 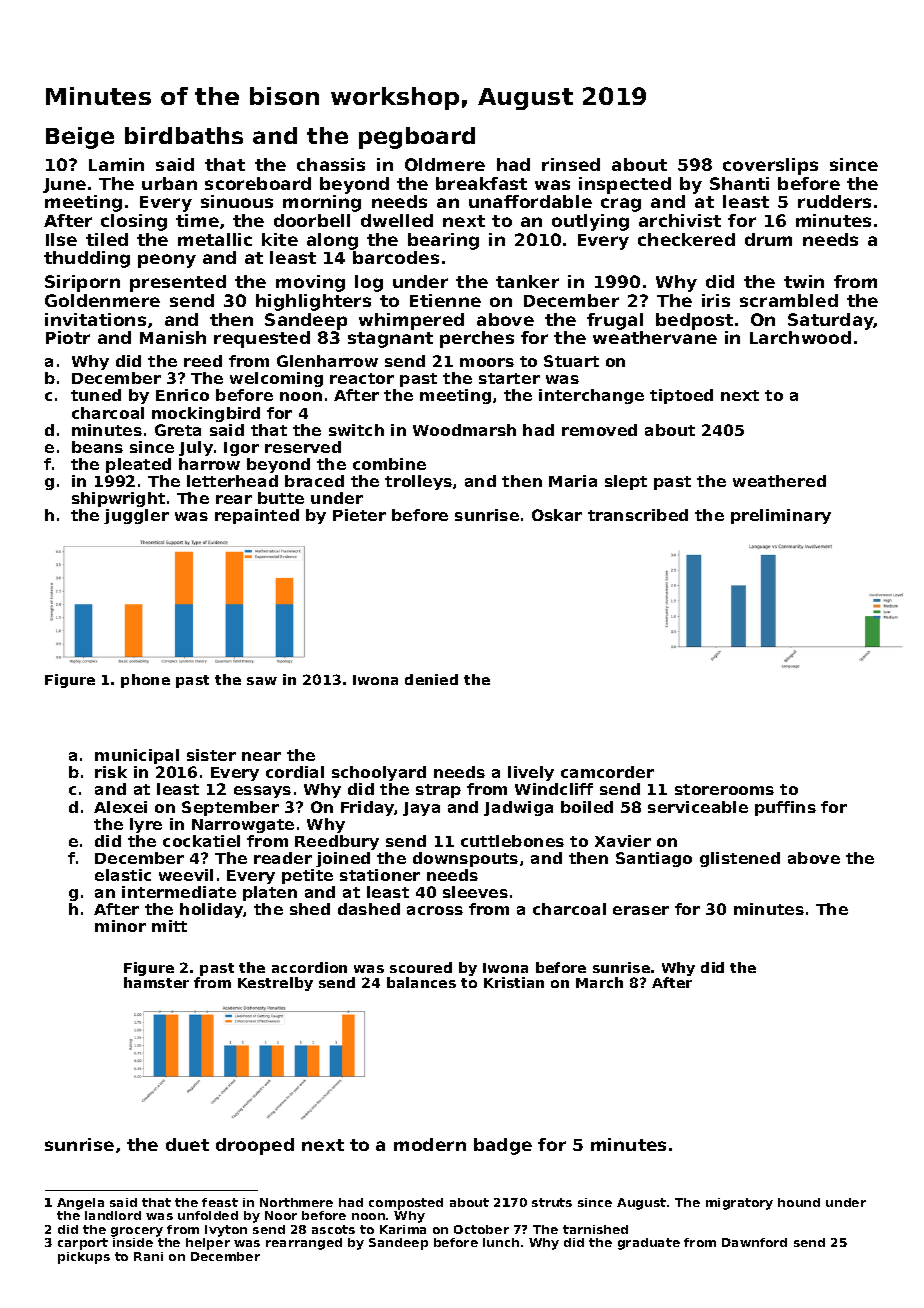 What do you see at coordinates (779, 481) in the image?
I see `weathered` at bounding box center [779, 481].
